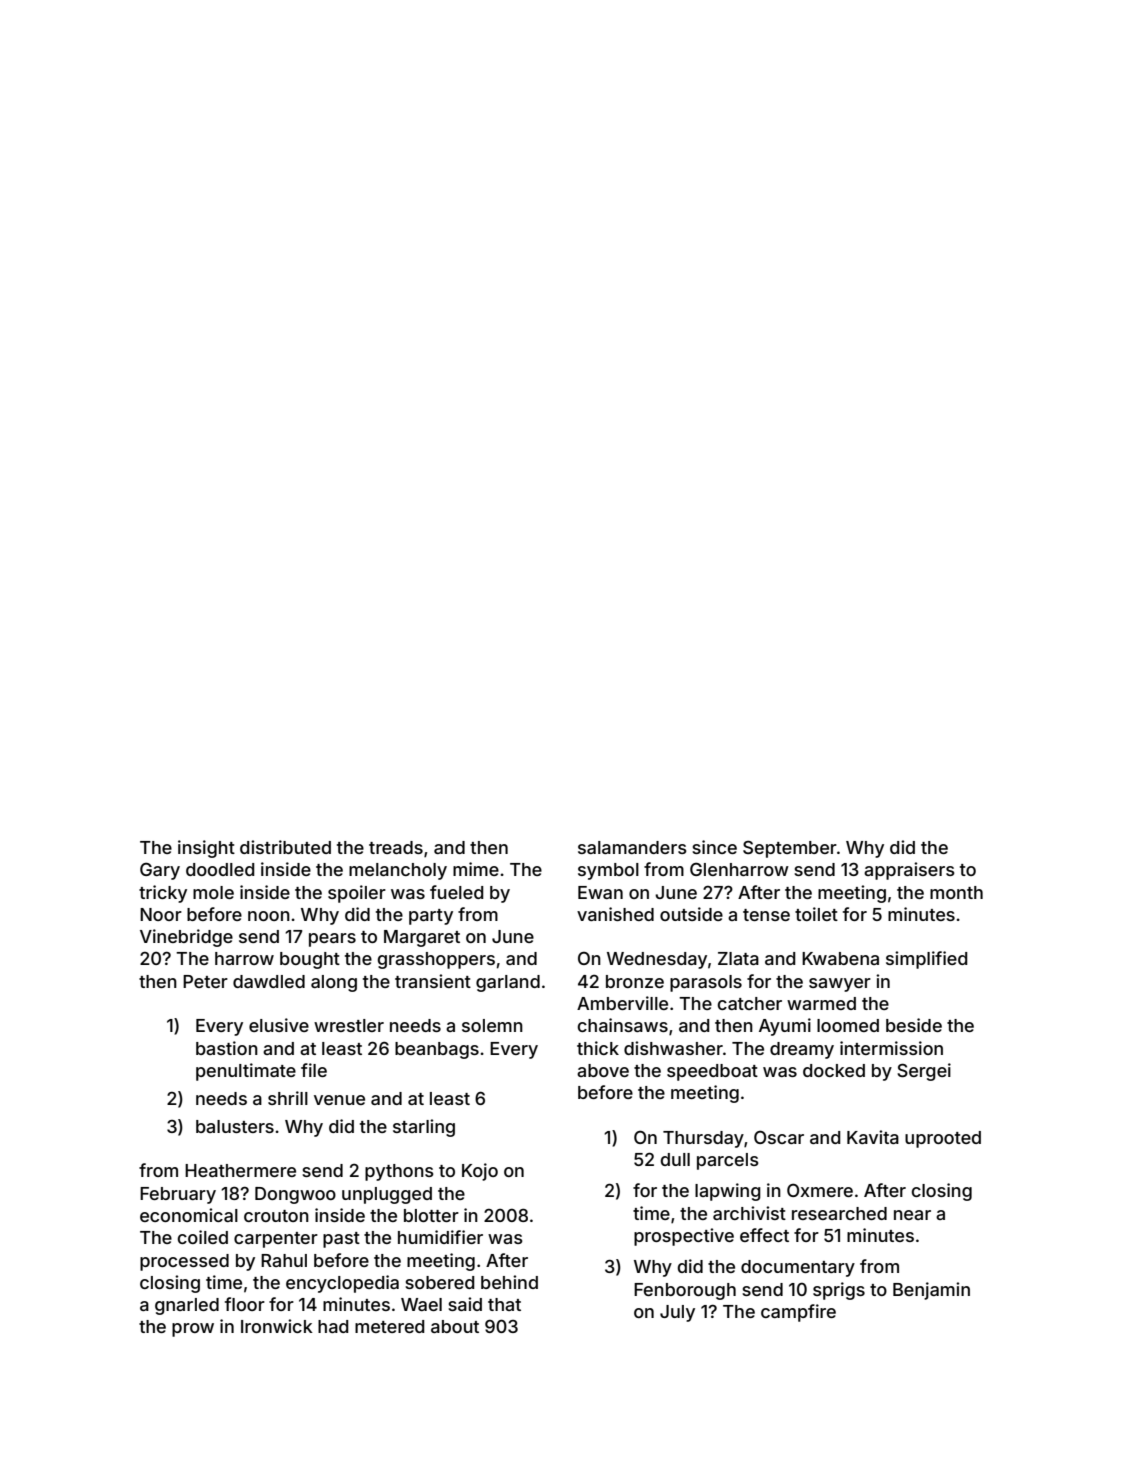  Describe the element at coordinates (186, 938) in the document. I see `Vinebridge` at that location.
